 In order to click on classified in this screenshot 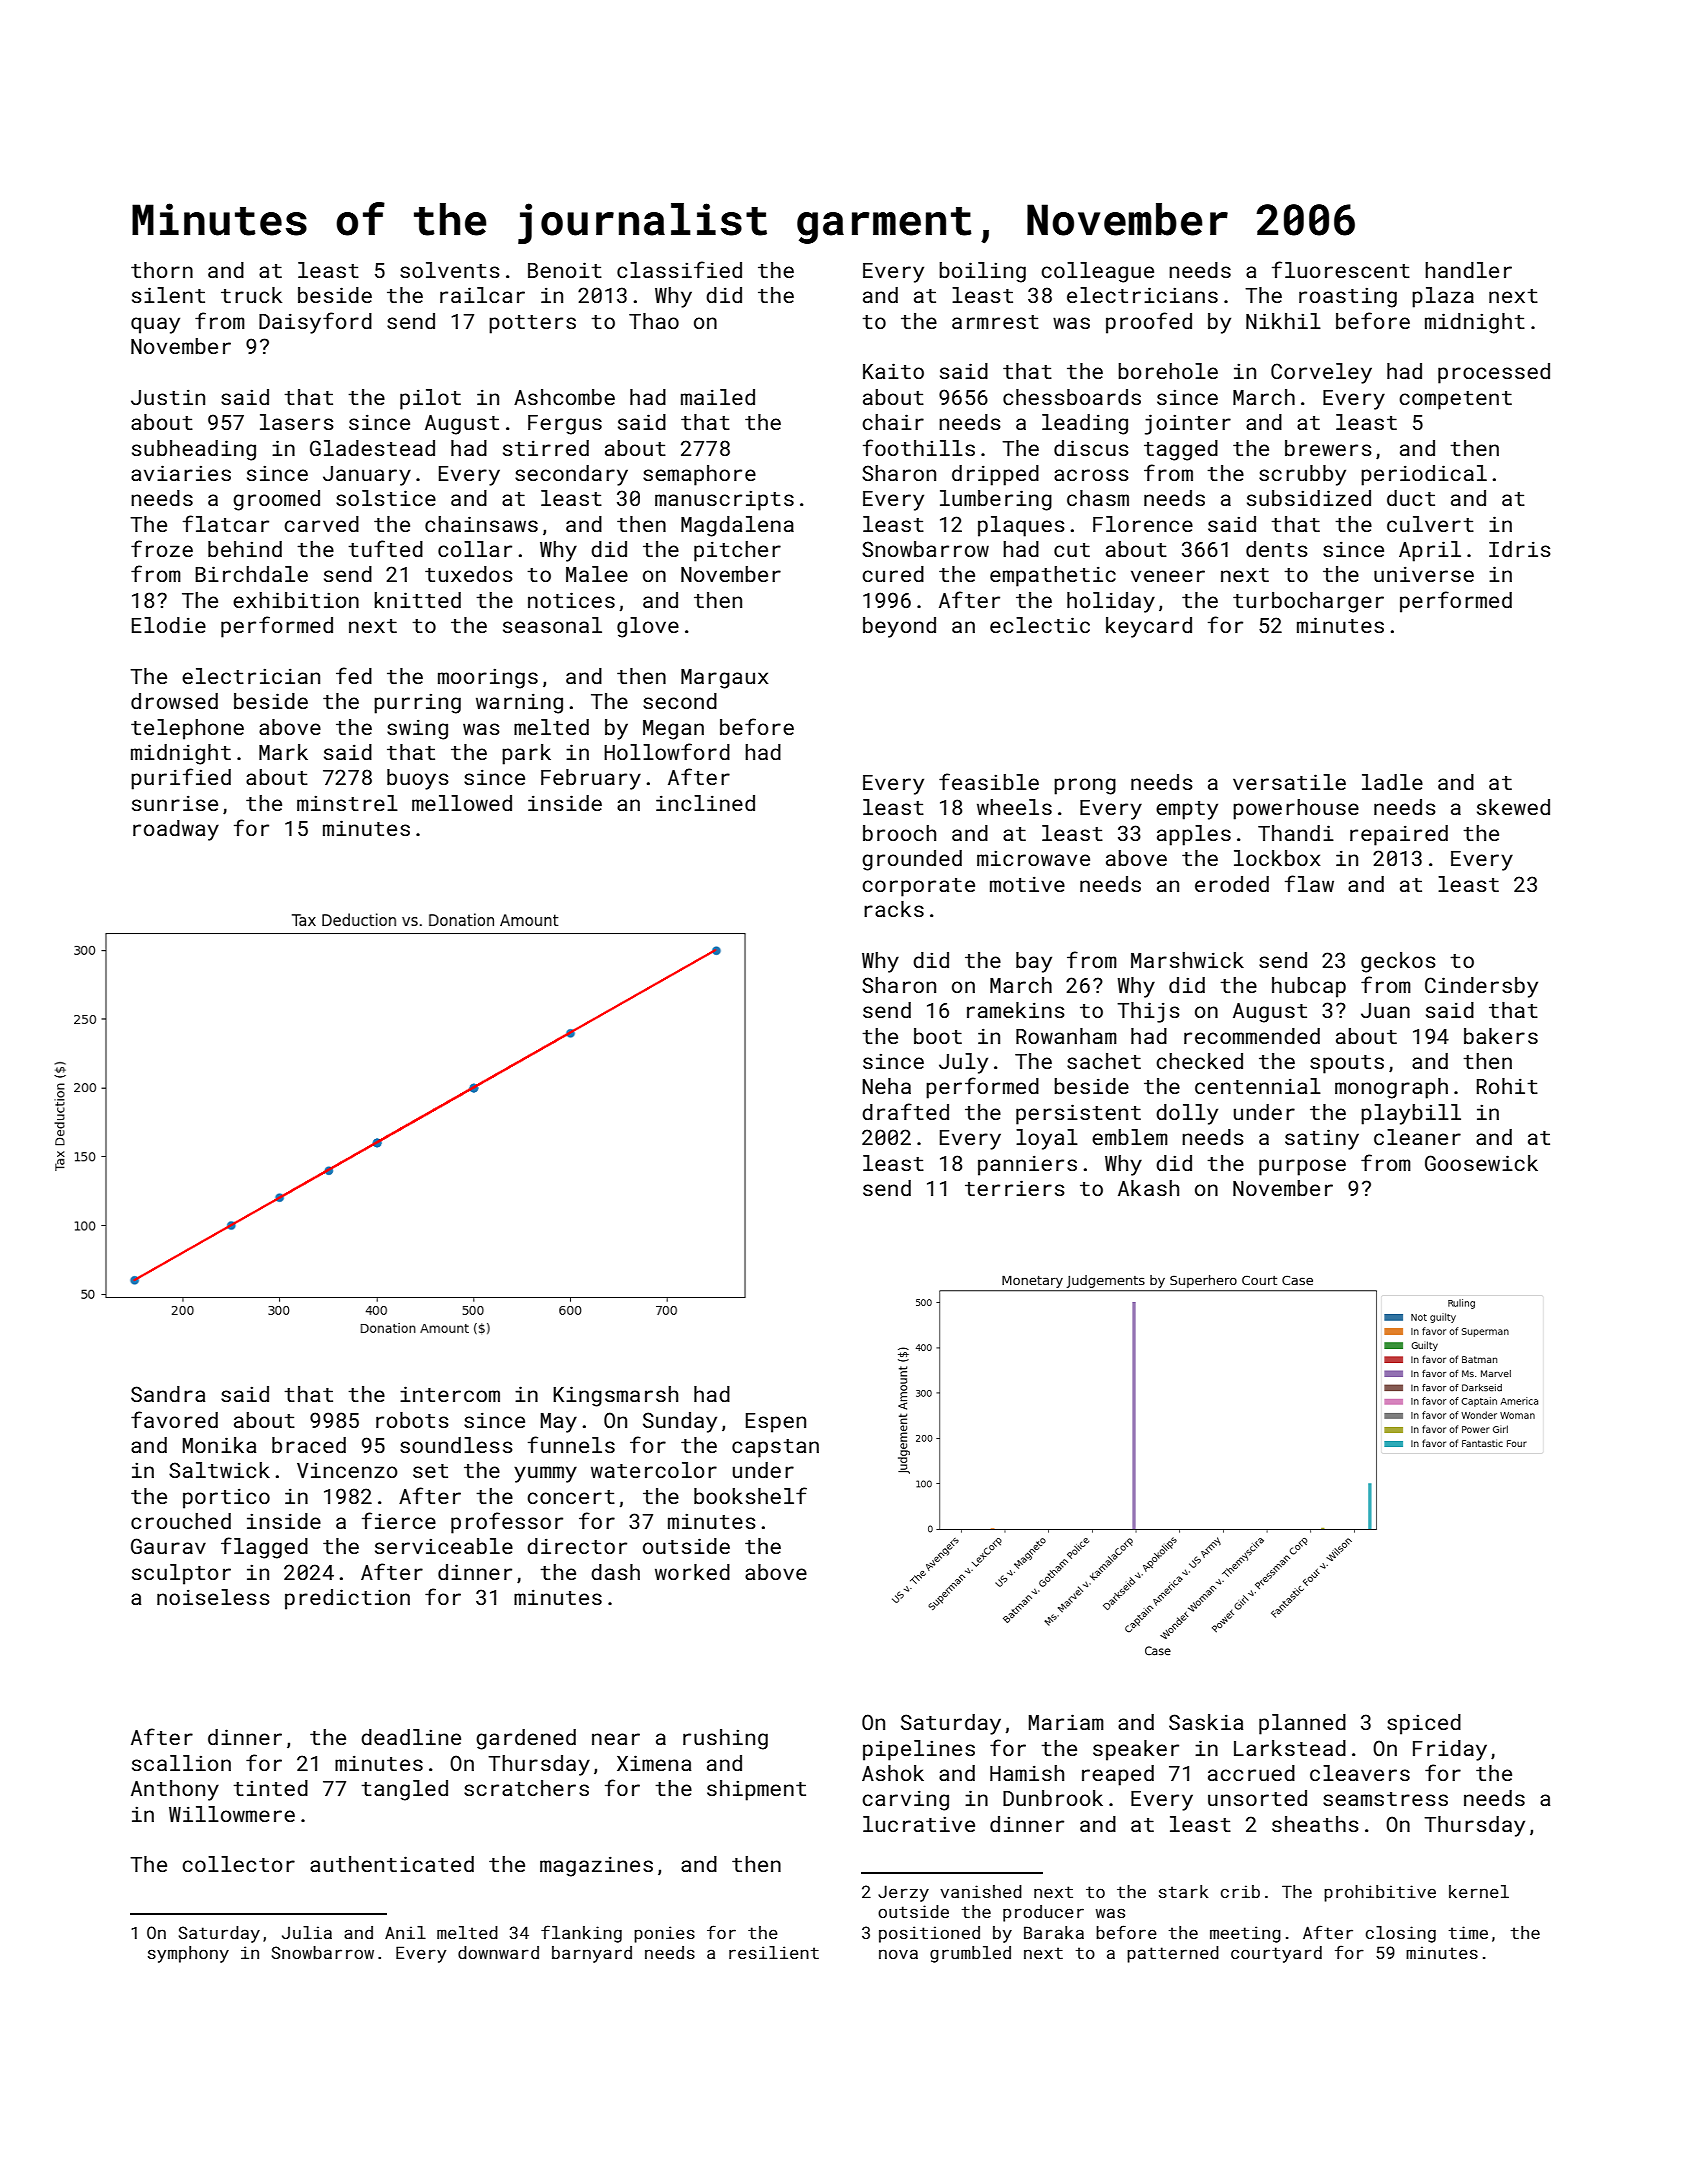, I will do `click(679, 269)`.
